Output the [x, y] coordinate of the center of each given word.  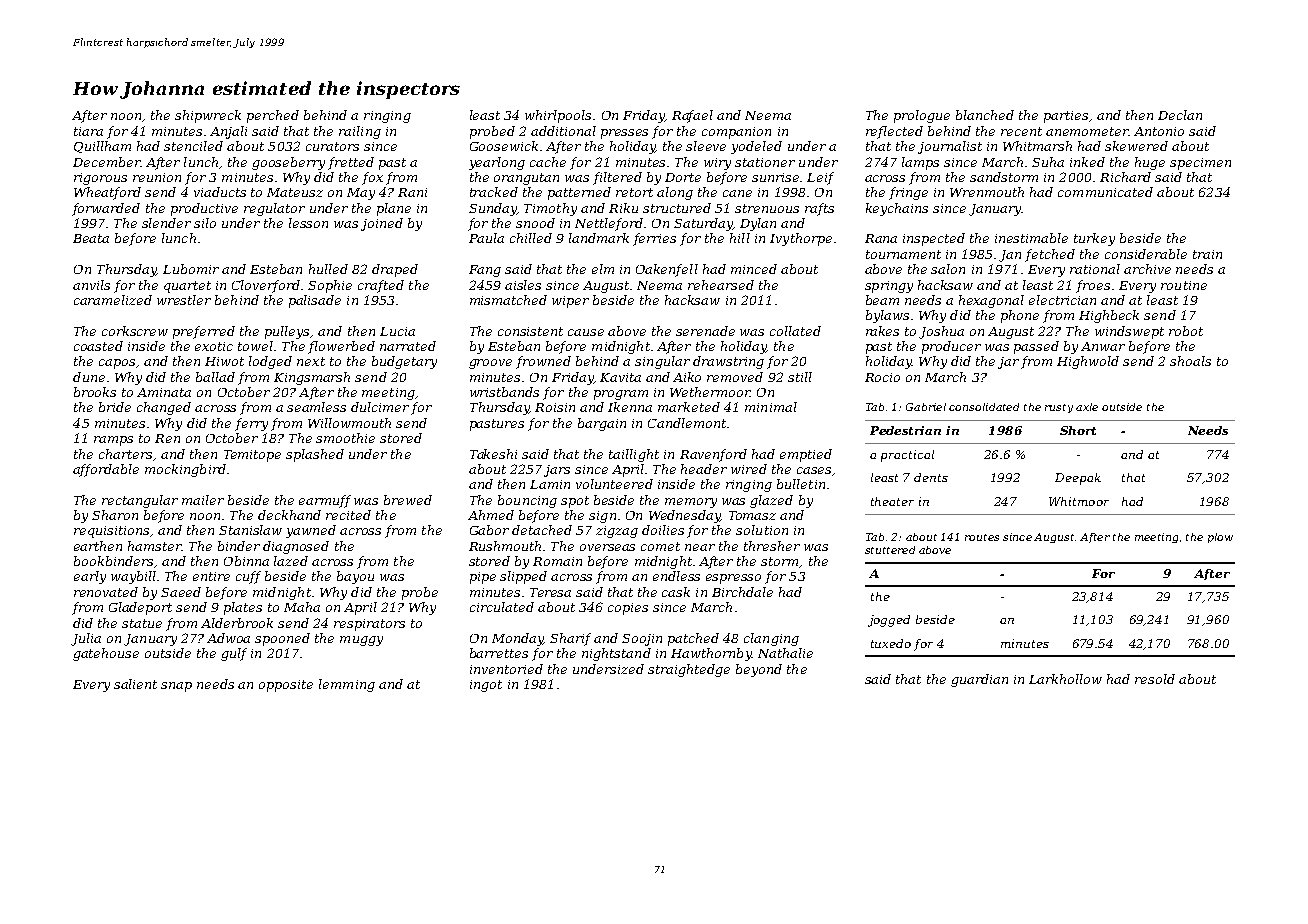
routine [1184, 285]
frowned [543, 362]
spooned [282, 639]
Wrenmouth [987, 192]
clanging [771, 639]
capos [117, 364]
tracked [494, 192]
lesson [308, 223]
